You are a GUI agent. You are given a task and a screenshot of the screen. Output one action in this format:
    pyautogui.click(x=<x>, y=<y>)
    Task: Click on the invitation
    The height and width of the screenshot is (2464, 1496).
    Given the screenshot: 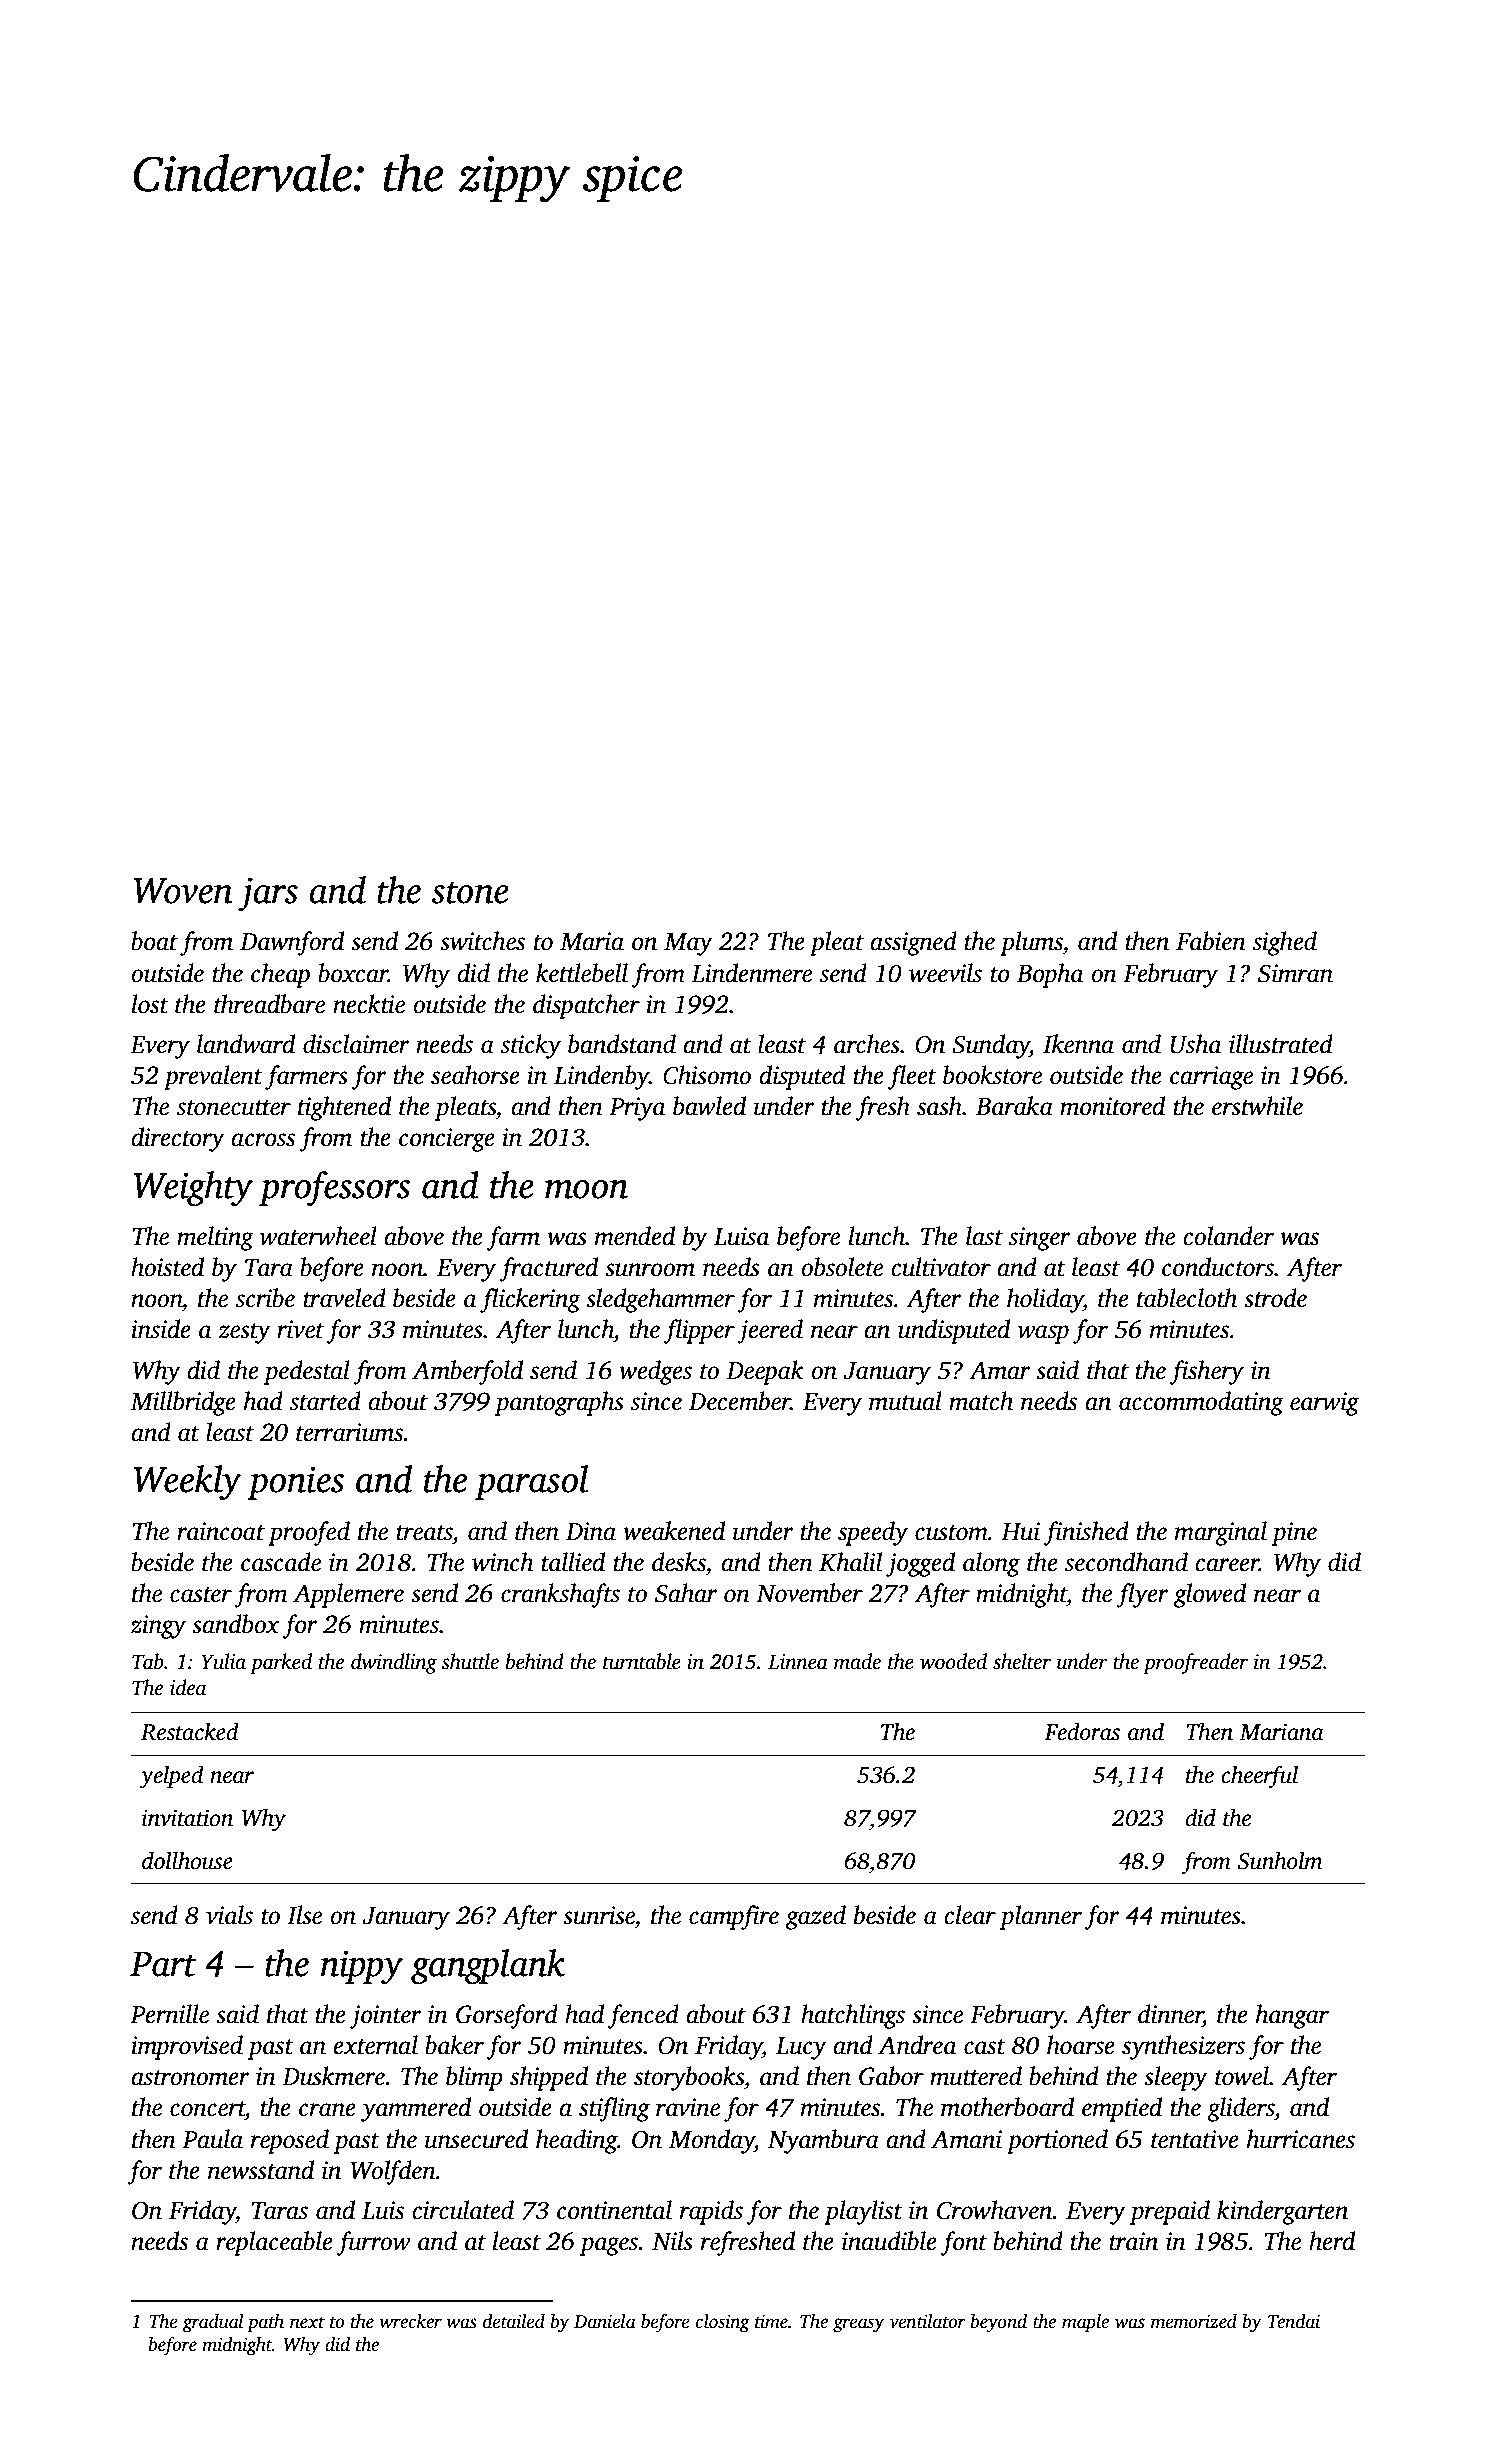 What is the action you would take?
    pyautogui.click(x=187, y=1818)
